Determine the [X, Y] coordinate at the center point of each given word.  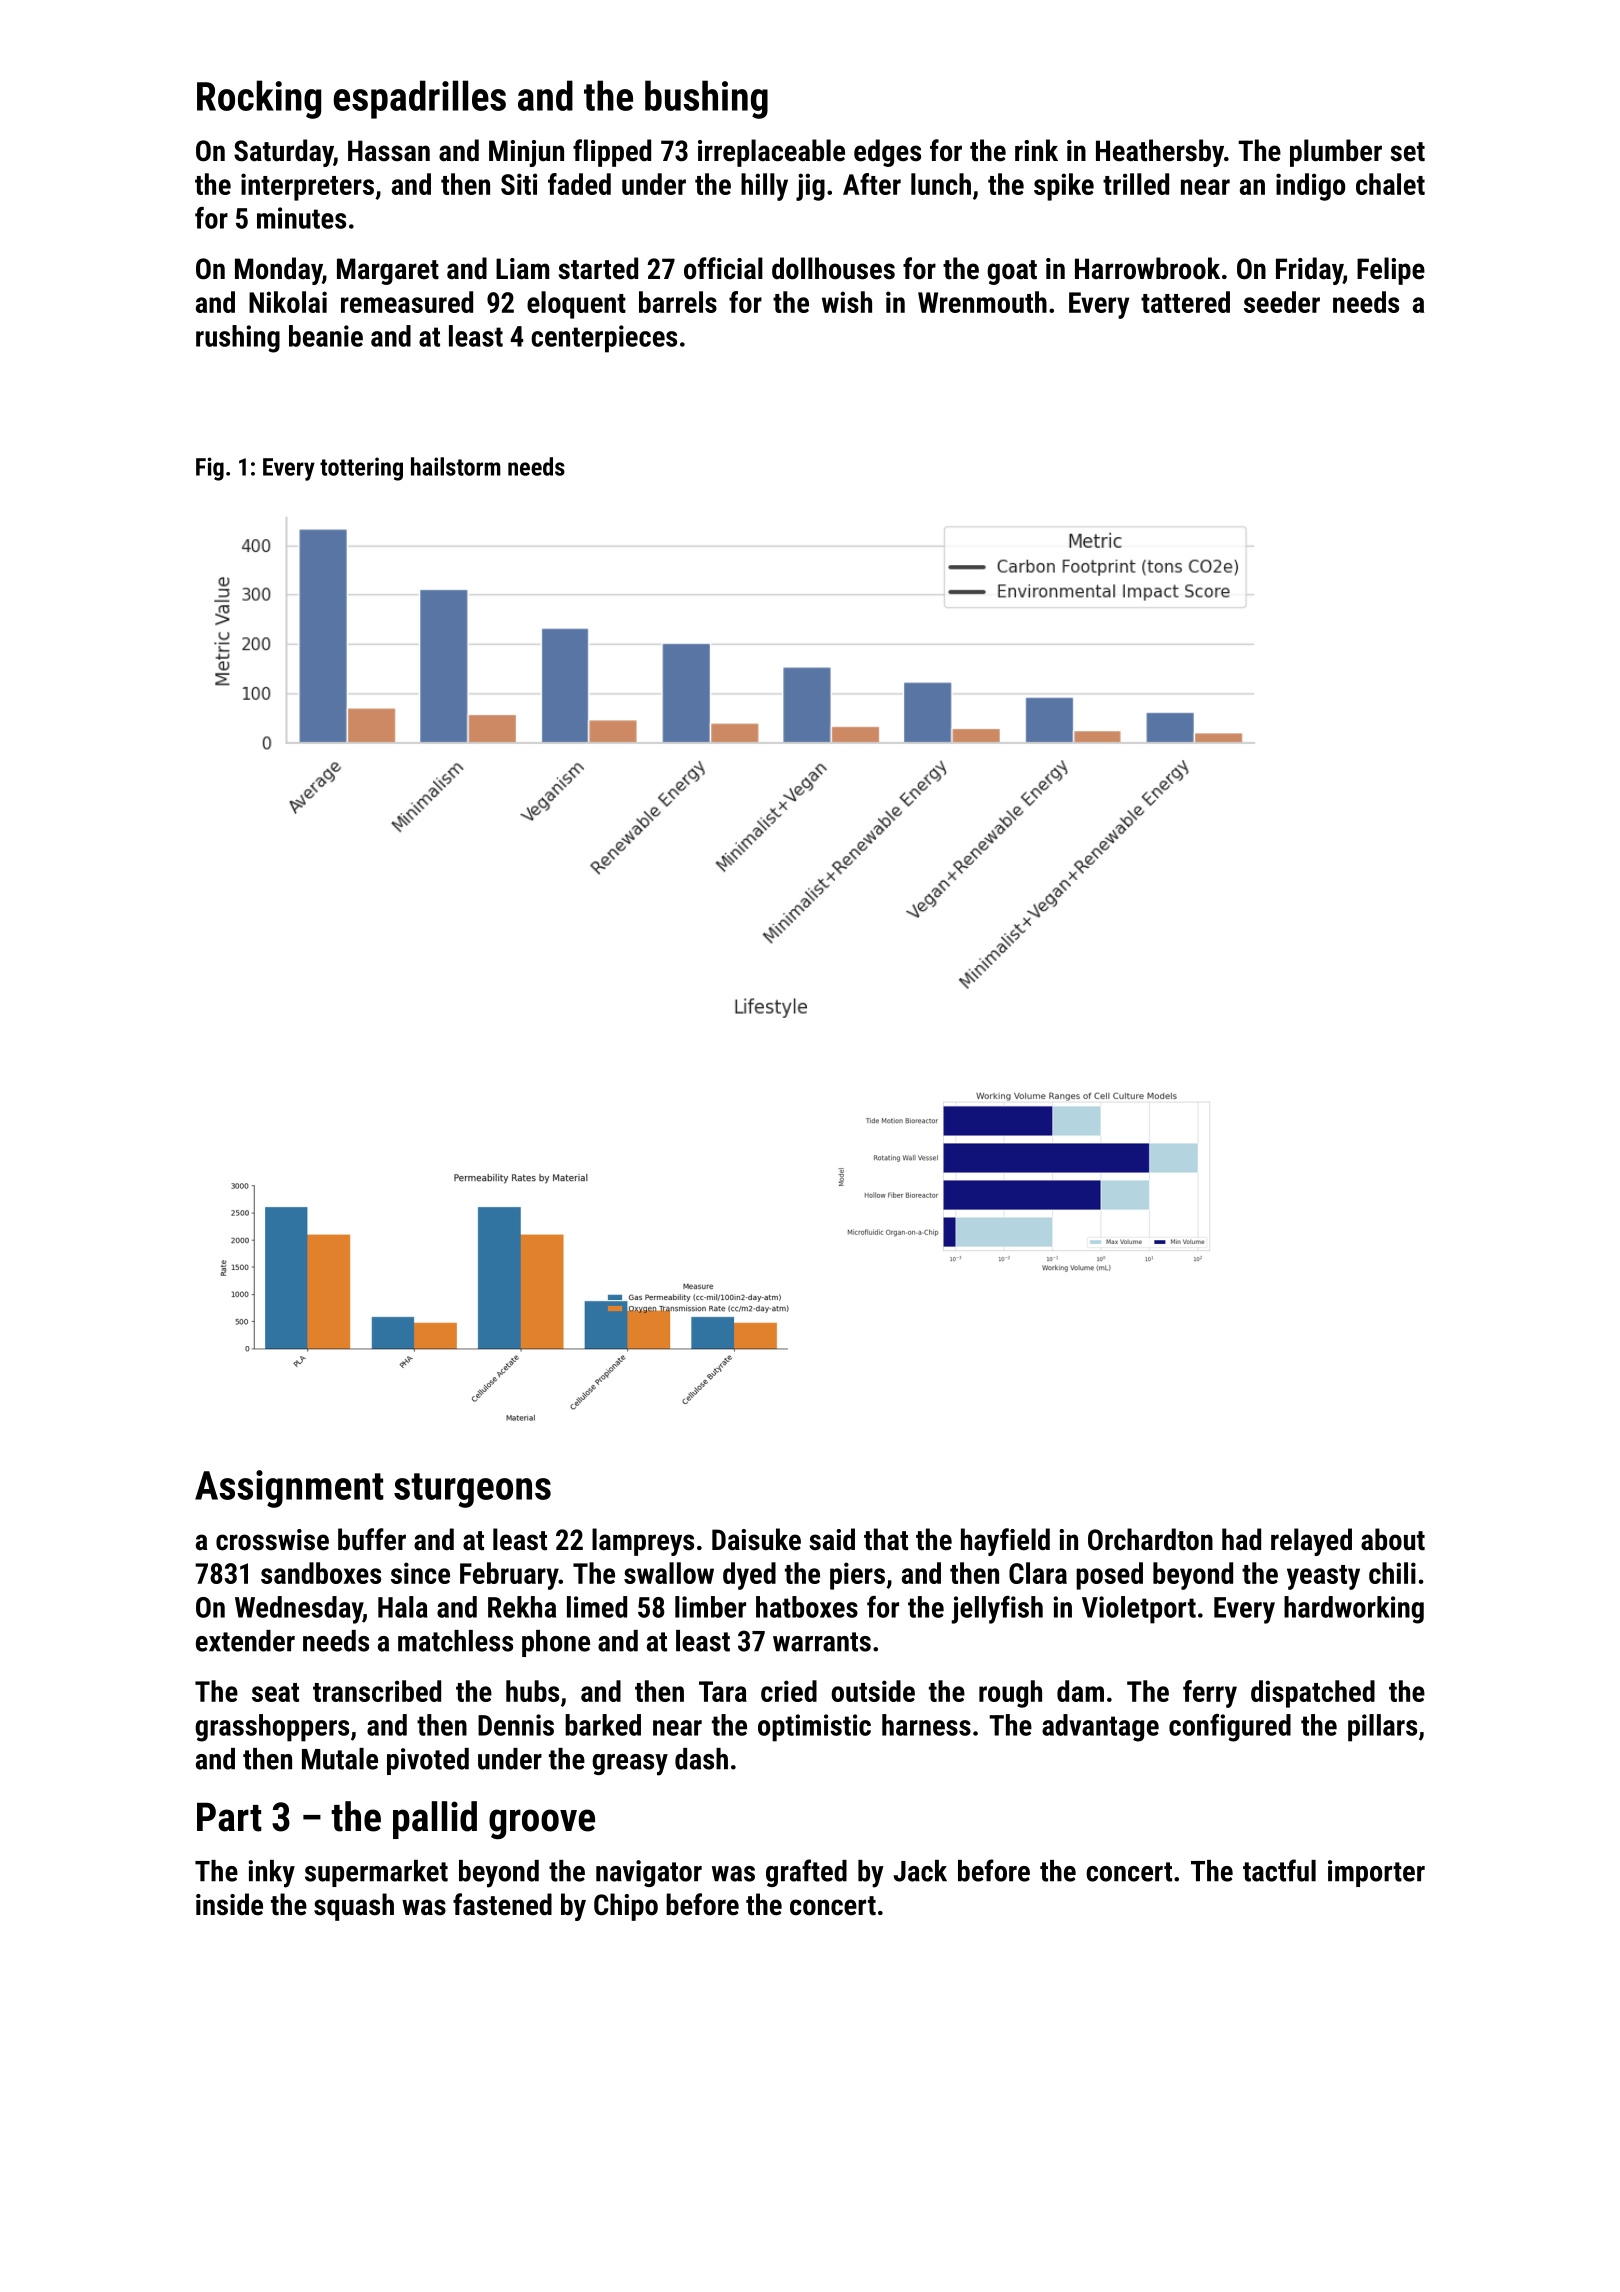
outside [873, 1691]
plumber [1336, 153]
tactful [1279, 1870]
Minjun [526, 153]
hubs [532, 1691]
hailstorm [456, 466]
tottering [361, 469]
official [723, 268]
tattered [1185, 302]
